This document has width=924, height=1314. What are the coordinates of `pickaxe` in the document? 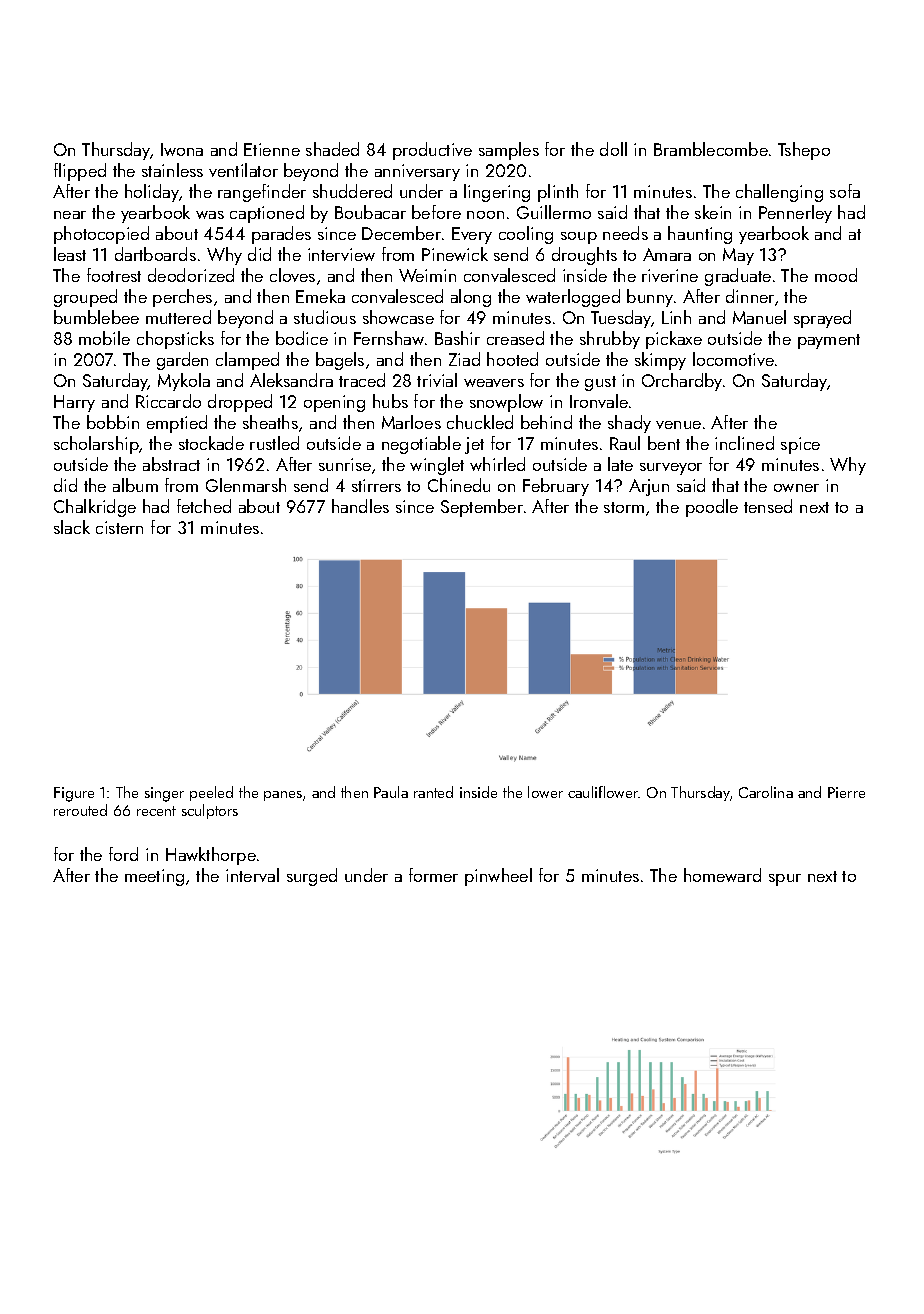 It's located at (674, 340).
